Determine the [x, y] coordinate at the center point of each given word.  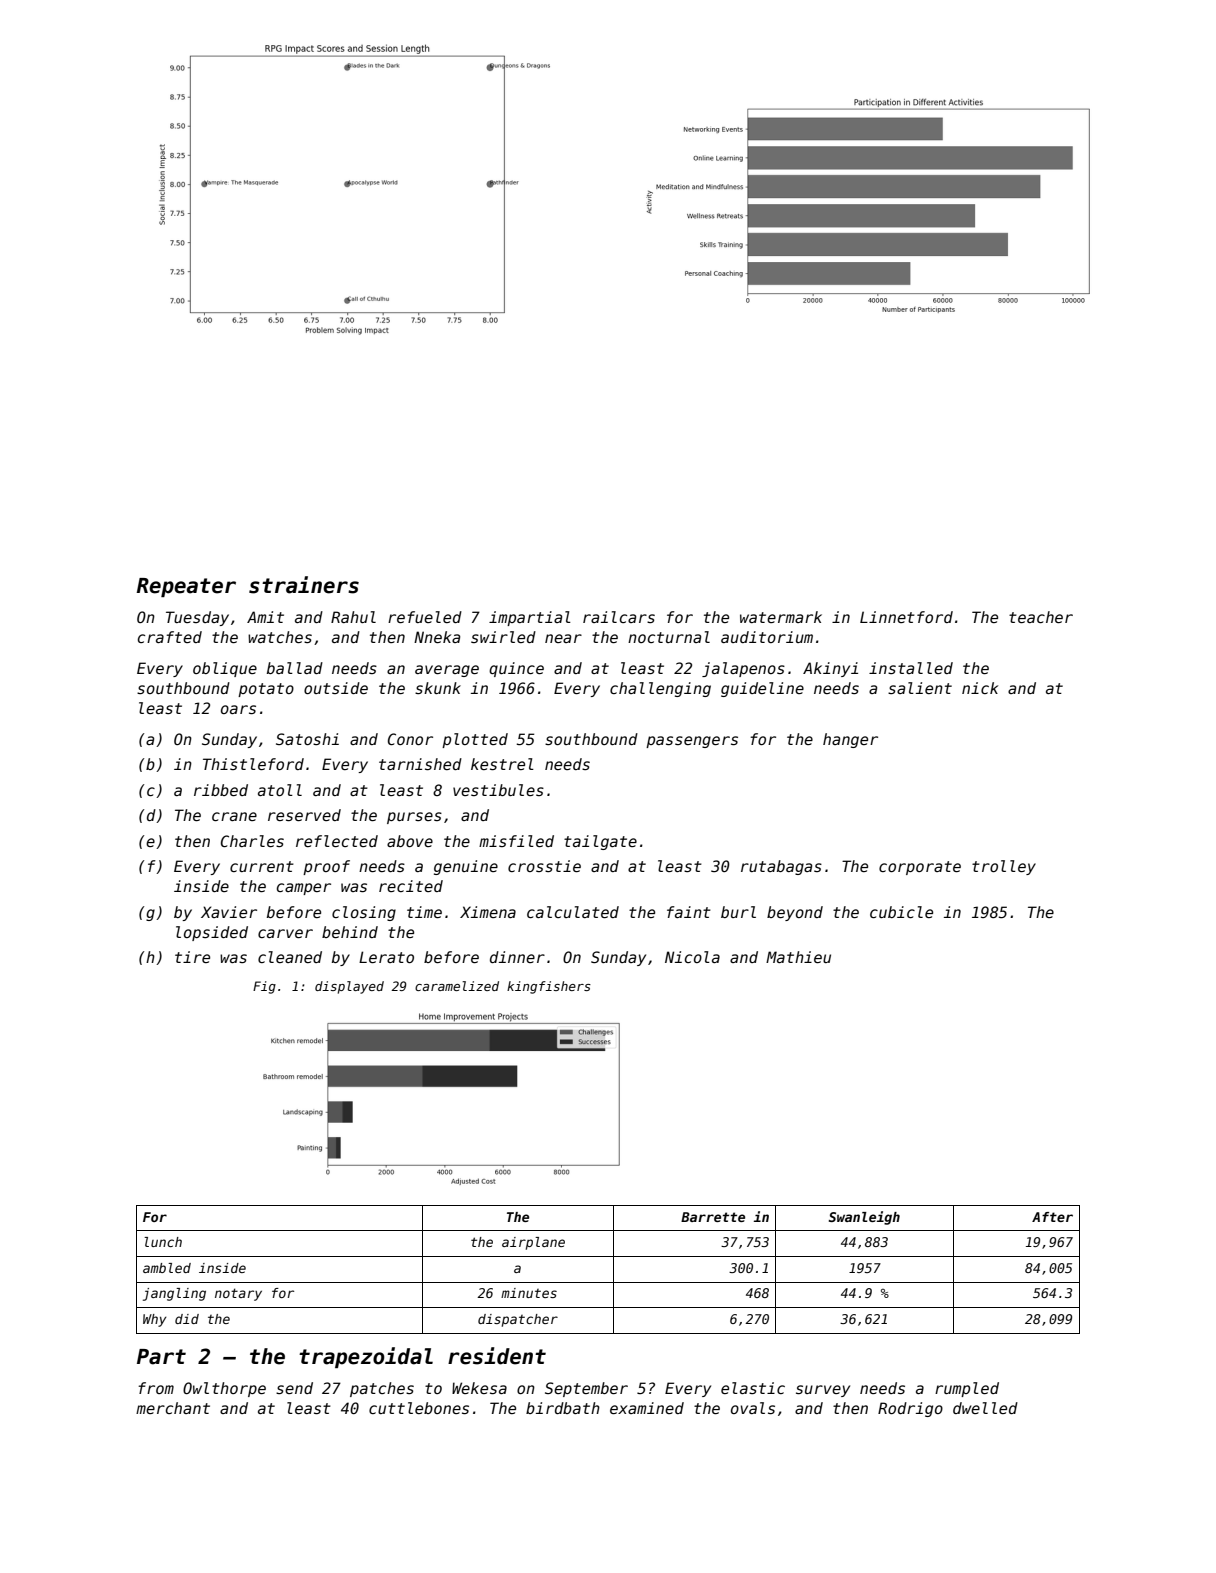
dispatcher [518, 1320]
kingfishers [549, 987]
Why [155, 1320]
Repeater [186, 587]
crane [234, 816]
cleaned [290, 957]
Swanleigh [864, 1218]
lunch [163, 1242]
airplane [533, 1243]
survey [823, 1391]
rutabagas [781, 867]
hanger [850, 740]
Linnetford [906, 617]
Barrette [713, 1217]
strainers [304, 585]
